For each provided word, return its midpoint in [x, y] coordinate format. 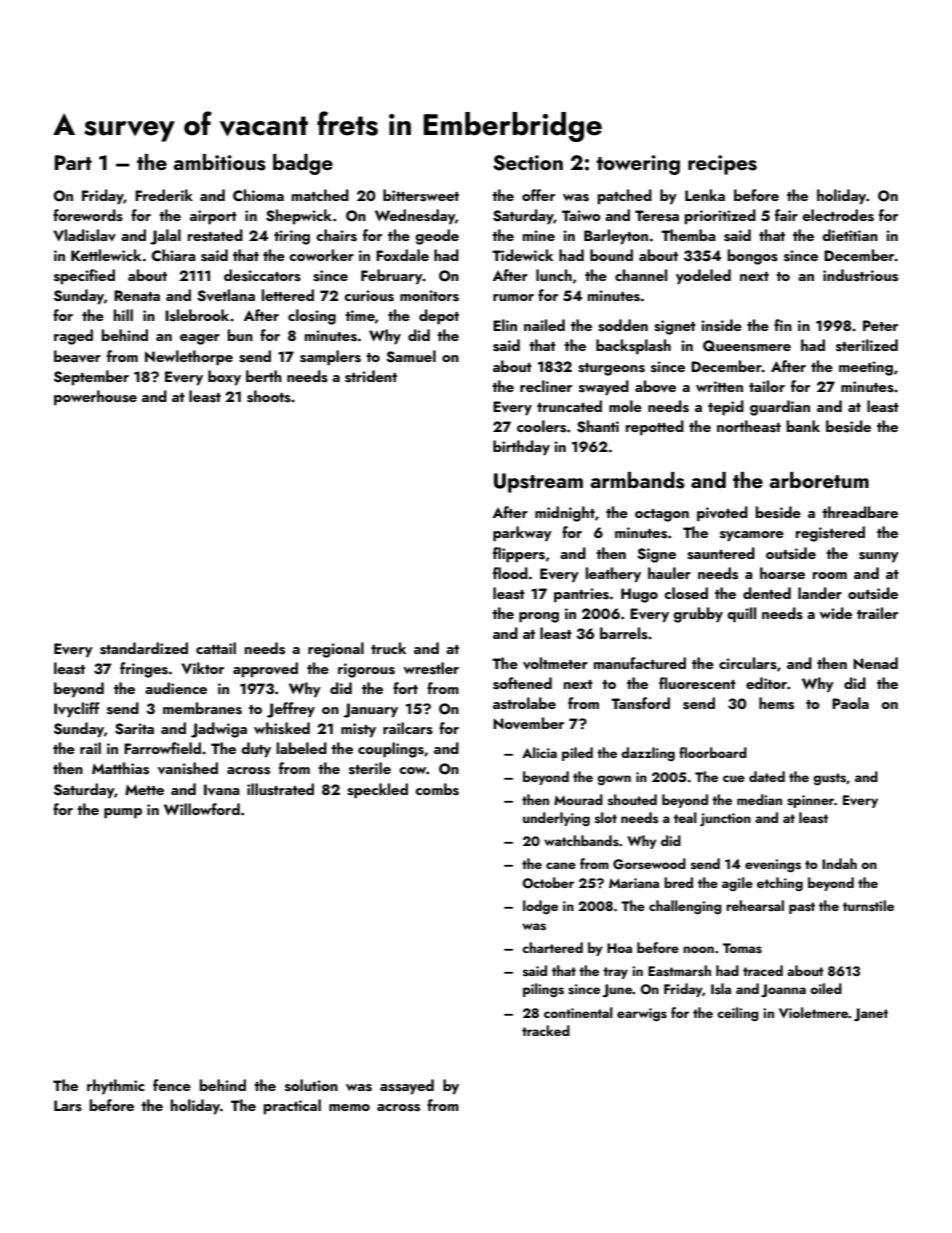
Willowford [202, 809]
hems [776, 703]
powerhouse [95, 398]
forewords [88, 215]
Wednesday [415, 217]
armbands [638, 480]
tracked [546, 1030]
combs [437, 789]
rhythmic [116, 1087]
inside [721, 325]
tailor [767, 386]
